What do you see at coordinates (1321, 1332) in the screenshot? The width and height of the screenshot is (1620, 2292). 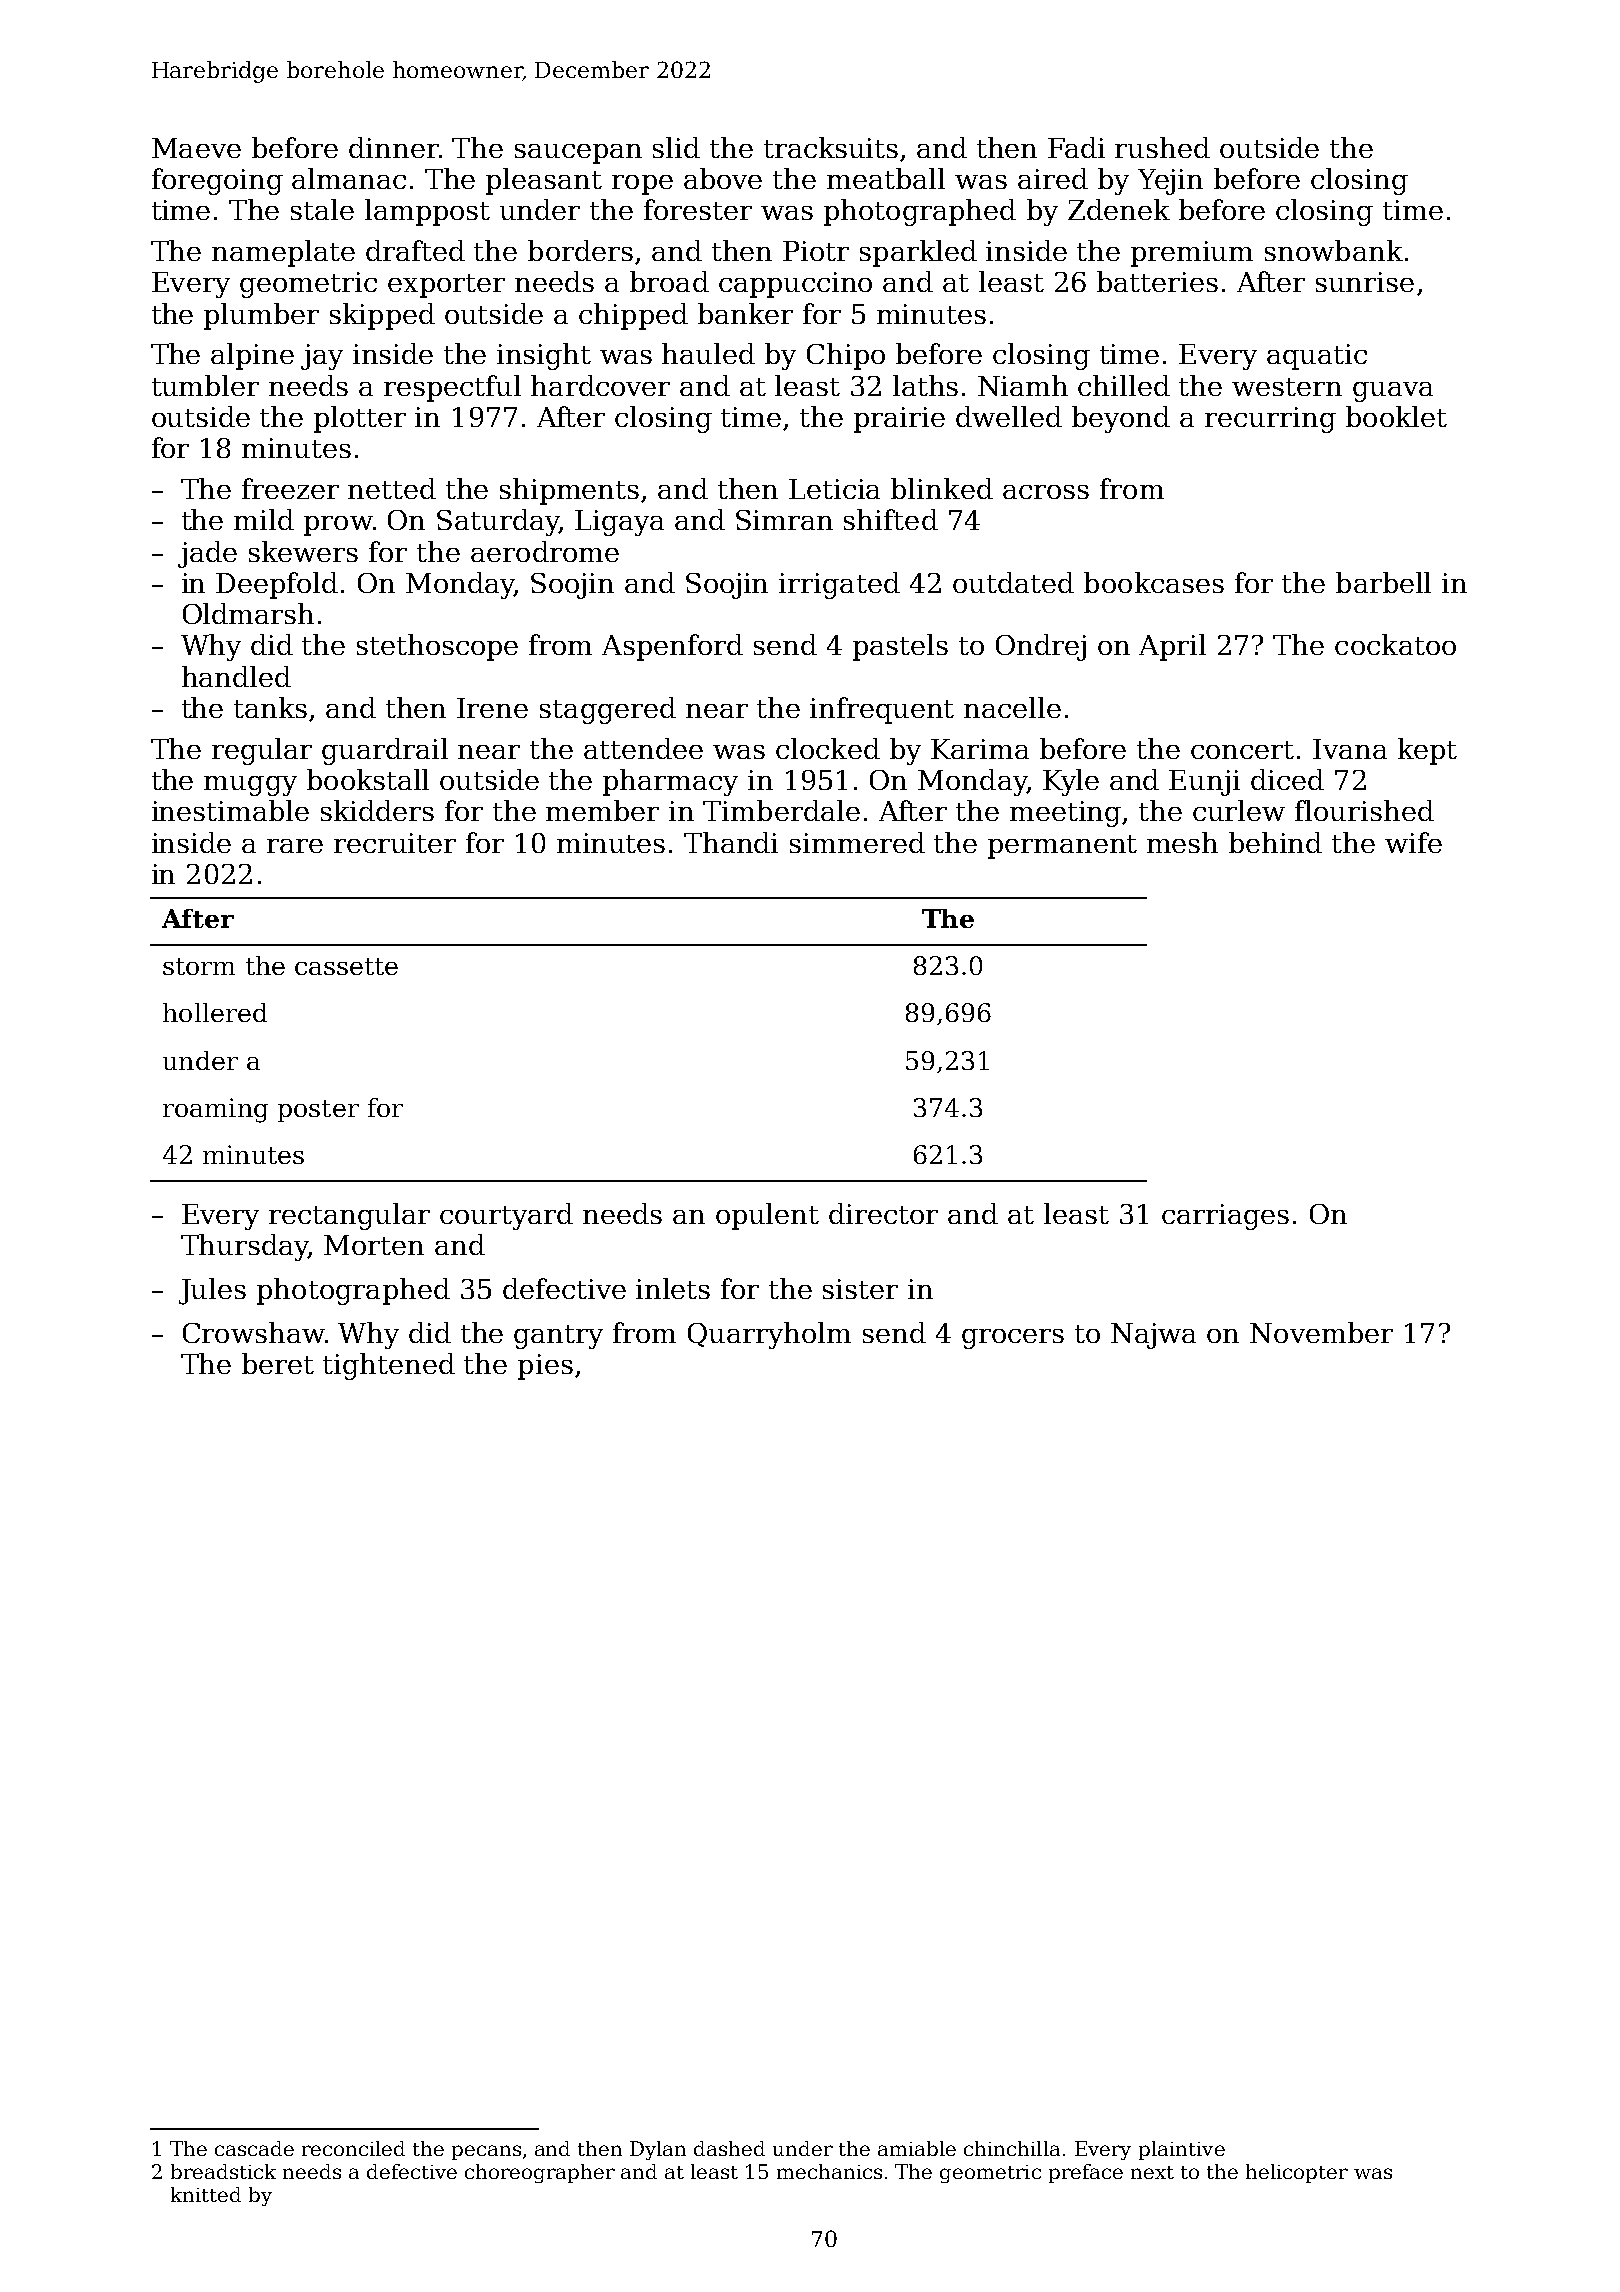 I see `November` at bounding box center [1321, 1332].
